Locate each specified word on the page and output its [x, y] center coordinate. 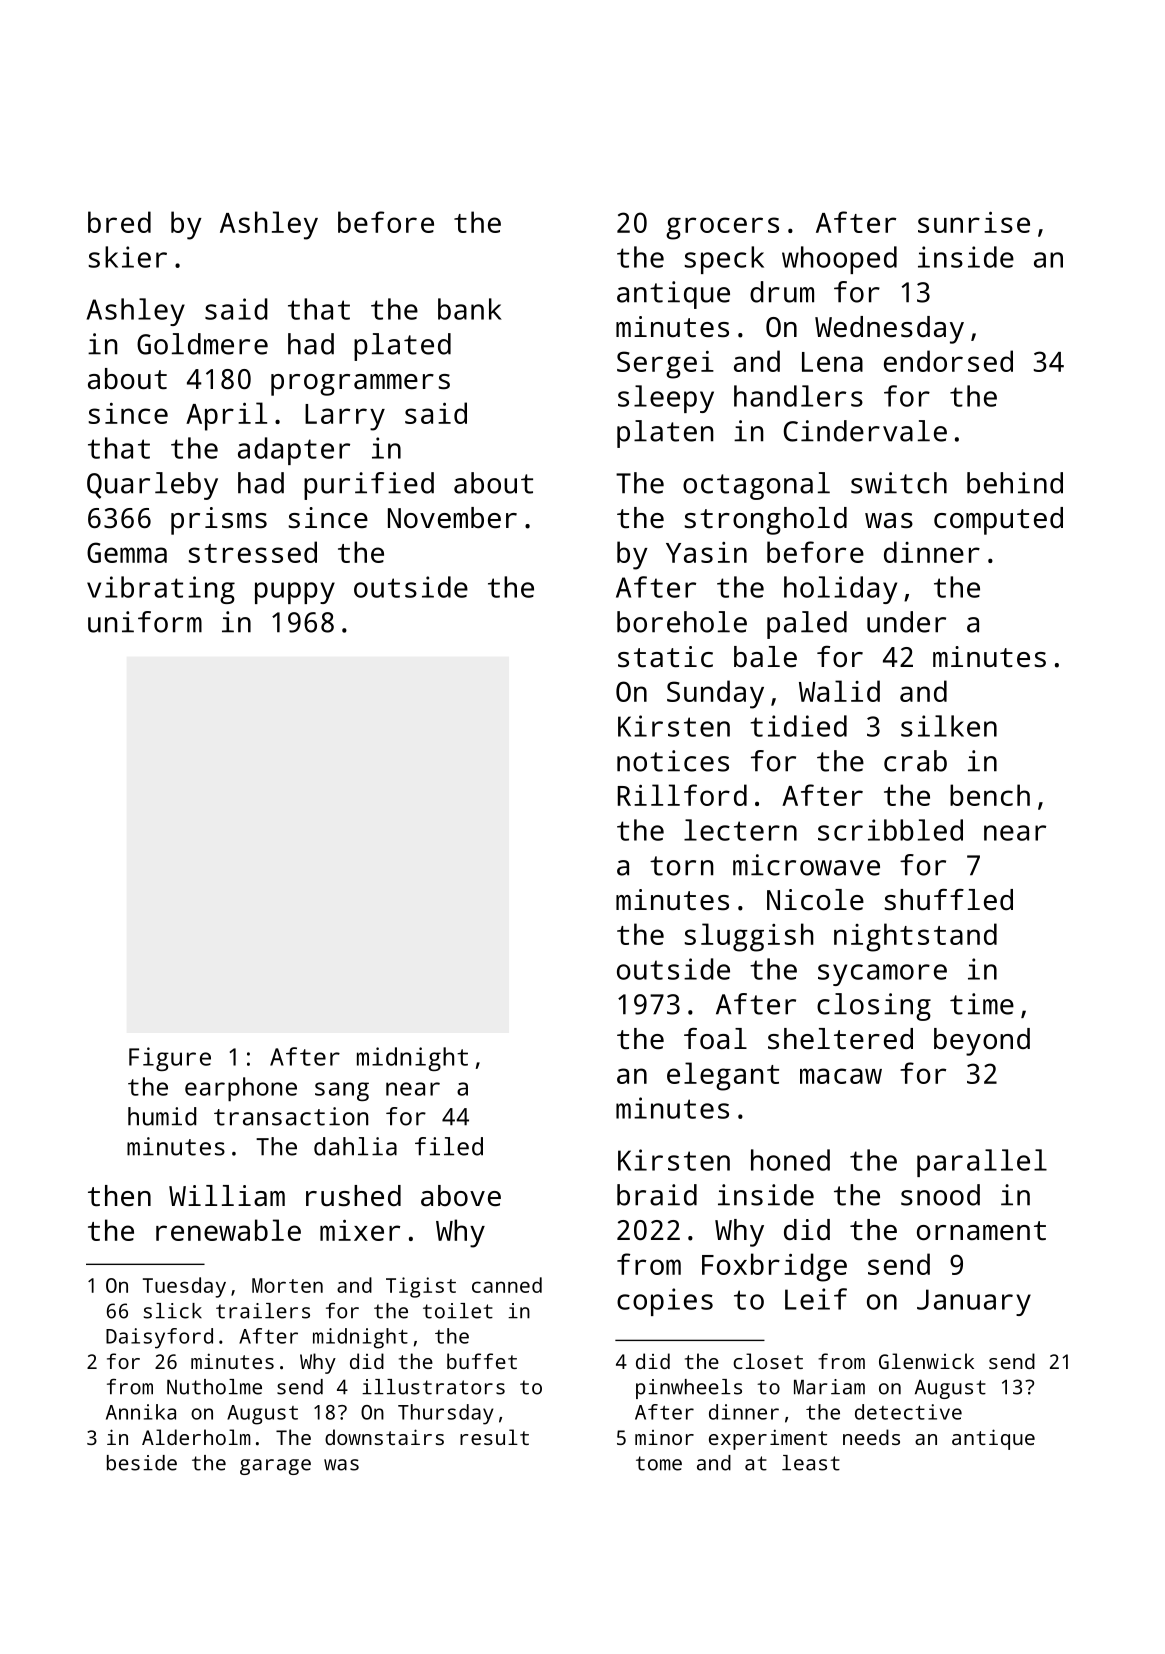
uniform [145, 622]
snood [940, 1195]
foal [715, 1038]
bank [470, 309]
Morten [287, 1285]
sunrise [974, 222]
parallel [982, 1163]
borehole [682, 622]
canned [507, 1285]
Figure [170, 1059]
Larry [345, 417]
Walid [839, 691]
